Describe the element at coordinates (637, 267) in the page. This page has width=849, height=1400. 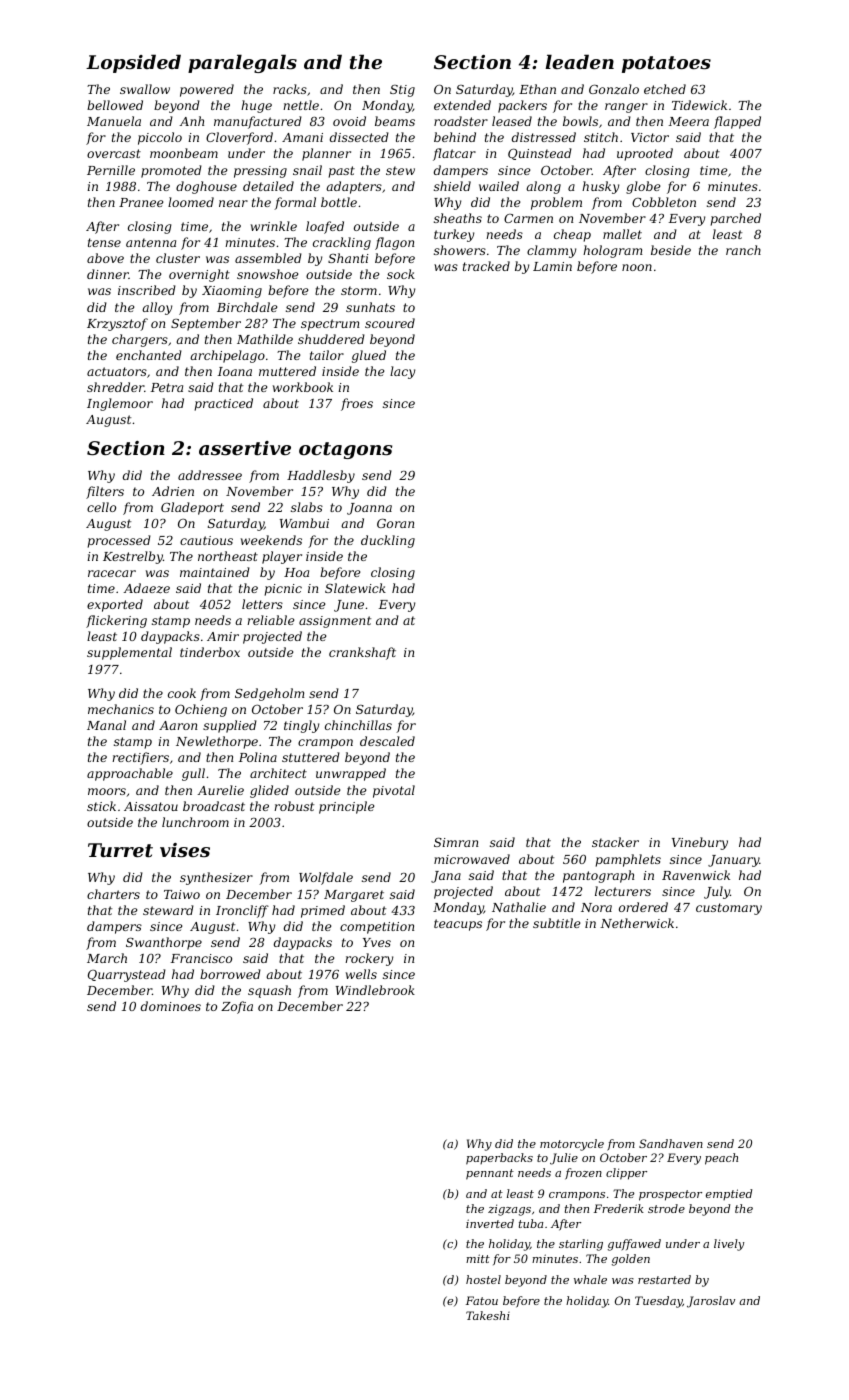
I see `noon` at that location.
